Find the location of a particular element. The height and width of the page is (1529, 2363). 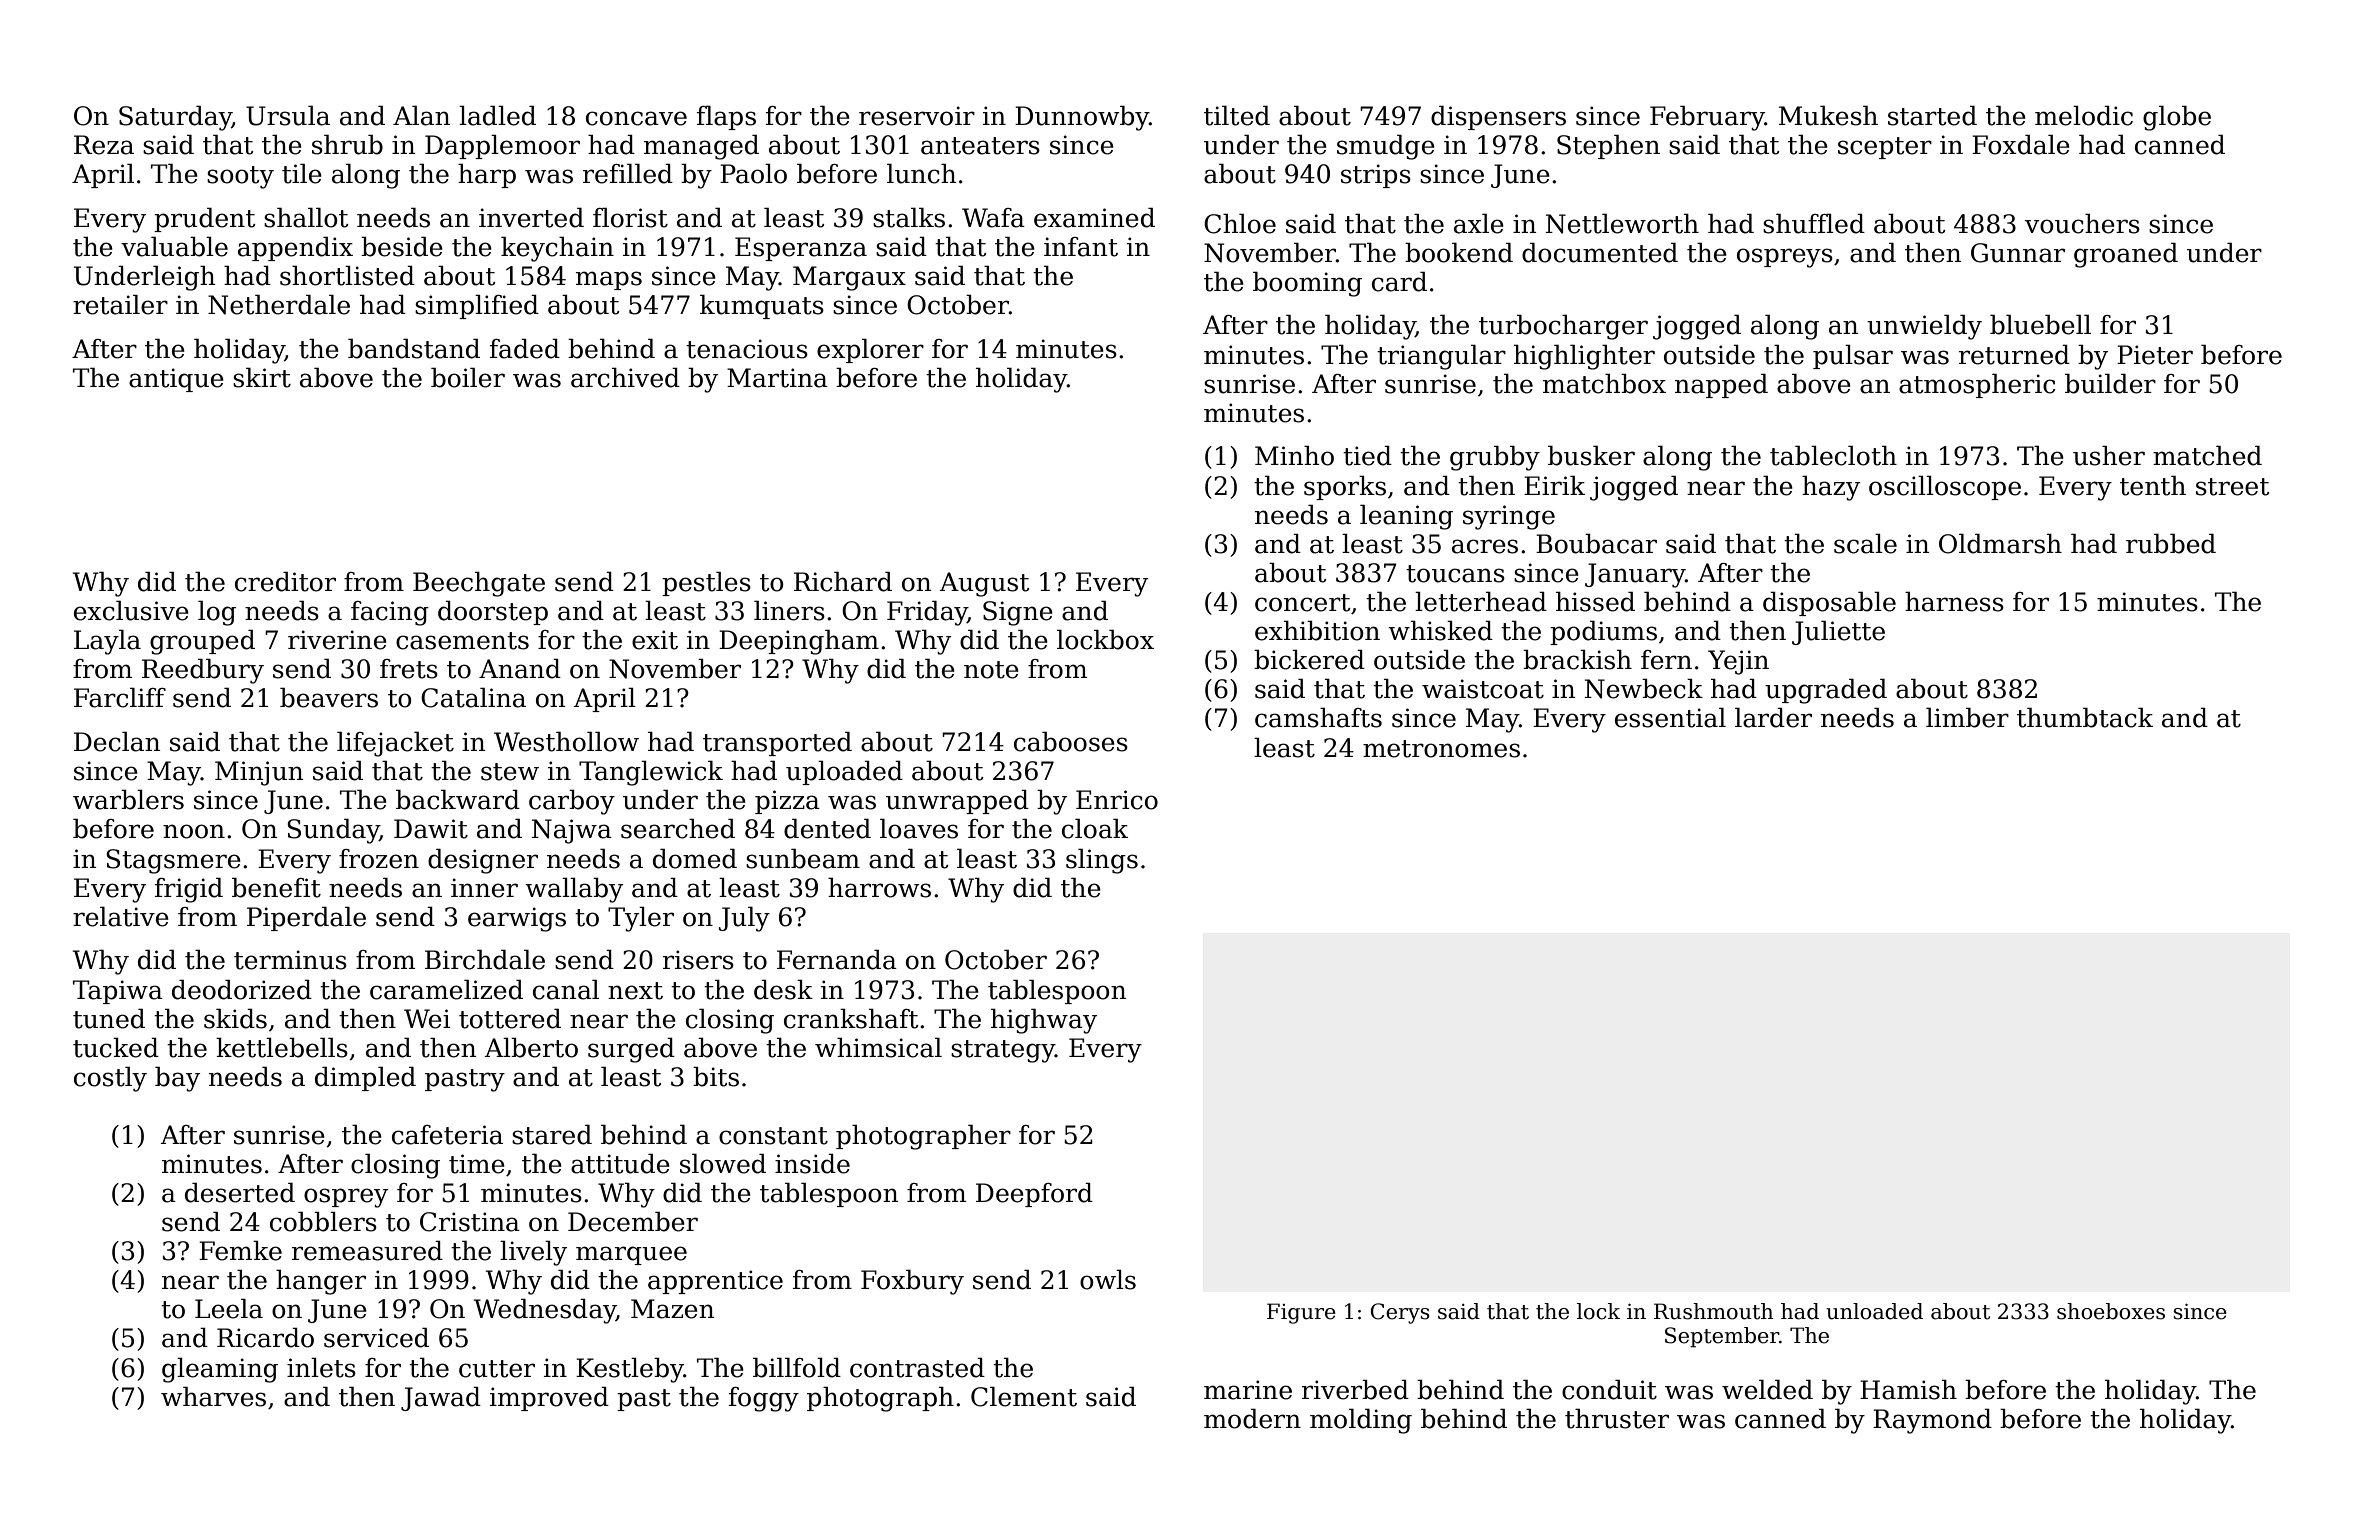

anteaters is located at coordinates (980, 146).
